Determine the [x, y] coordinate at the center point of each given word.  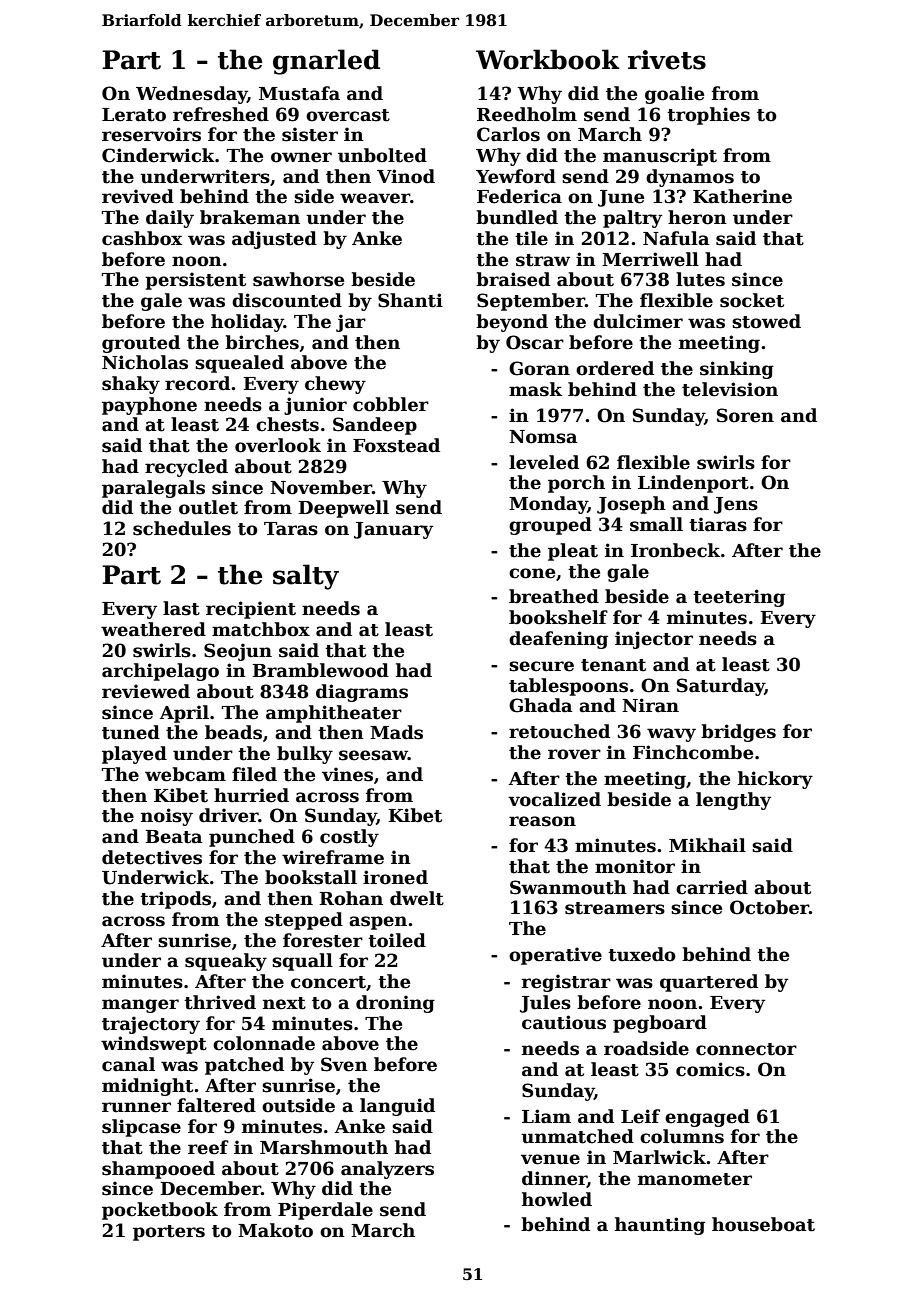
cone [532, 573]
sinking [737, 370]
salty [306, 577]
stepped [304, 921]
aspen [378, 923]
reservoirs [151, 134]
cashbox [142, 238]
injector [654, 640]
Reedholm [527, 114]
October [769, 907]
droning [395, 1004]
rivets [667, 60]
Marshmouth [324, 1147]
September [531, 302]
